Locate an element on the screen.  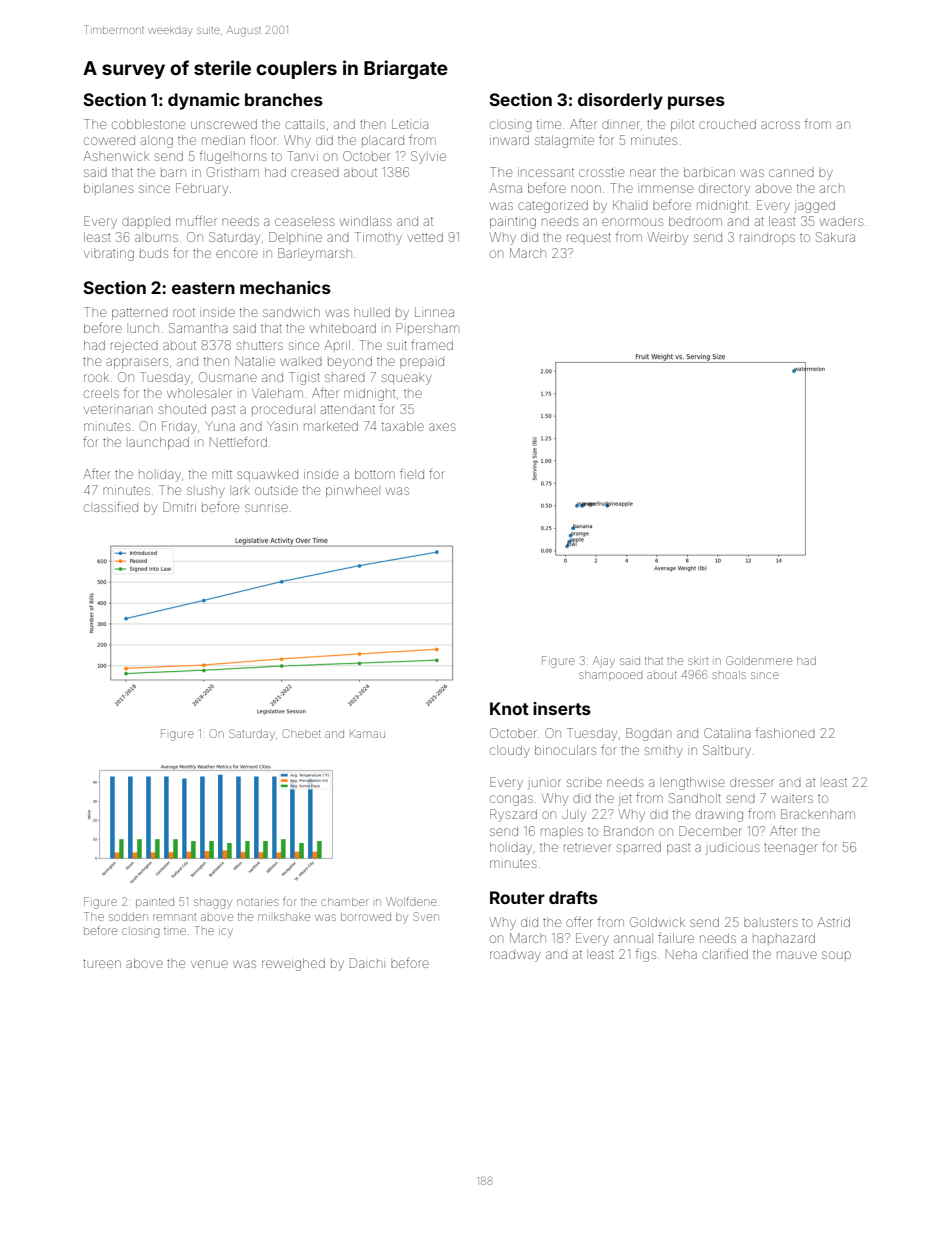
Weirby is located at coordinates (668, 238).
